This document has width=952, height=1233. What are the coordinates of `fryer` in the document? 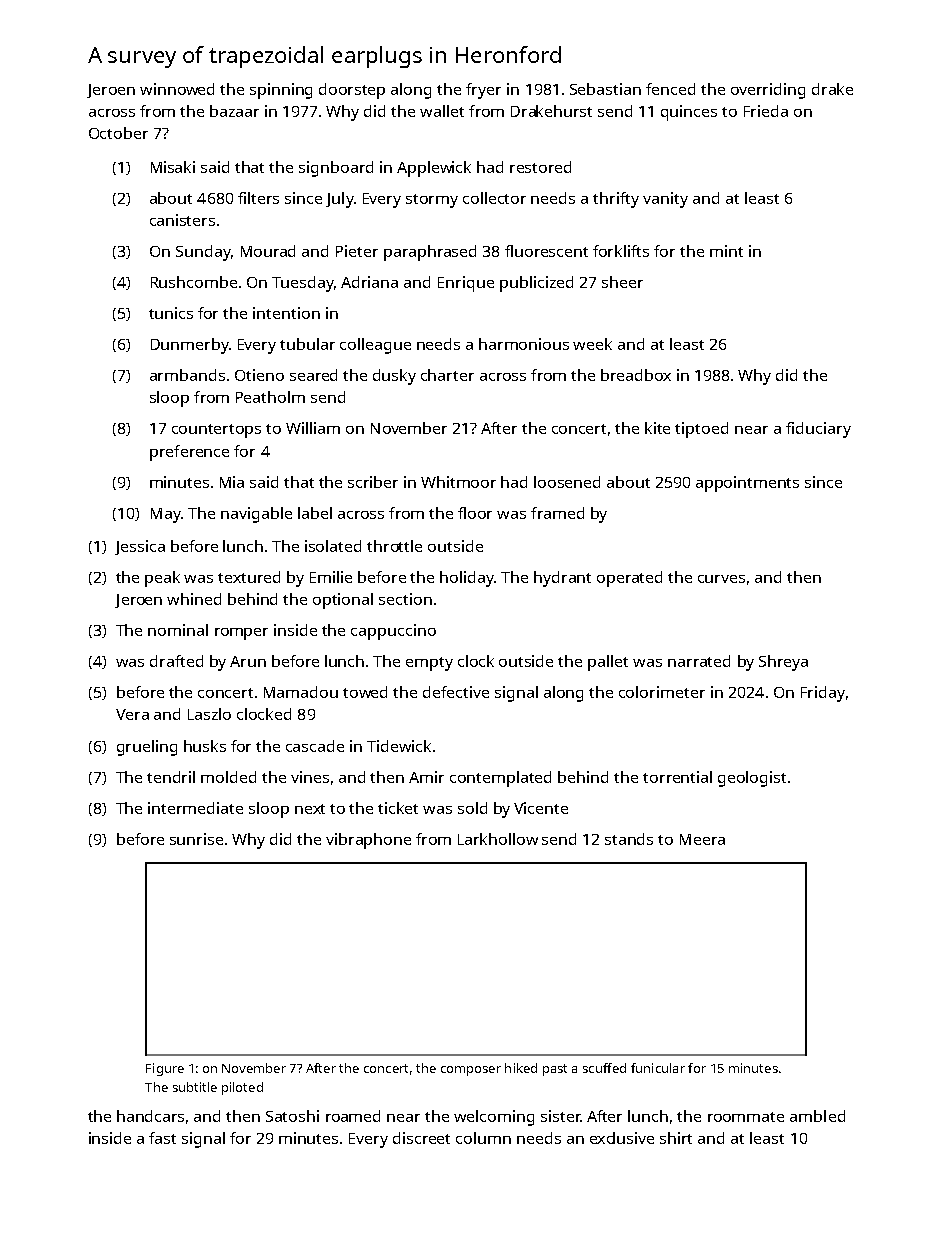 It's located at (483, 91).
